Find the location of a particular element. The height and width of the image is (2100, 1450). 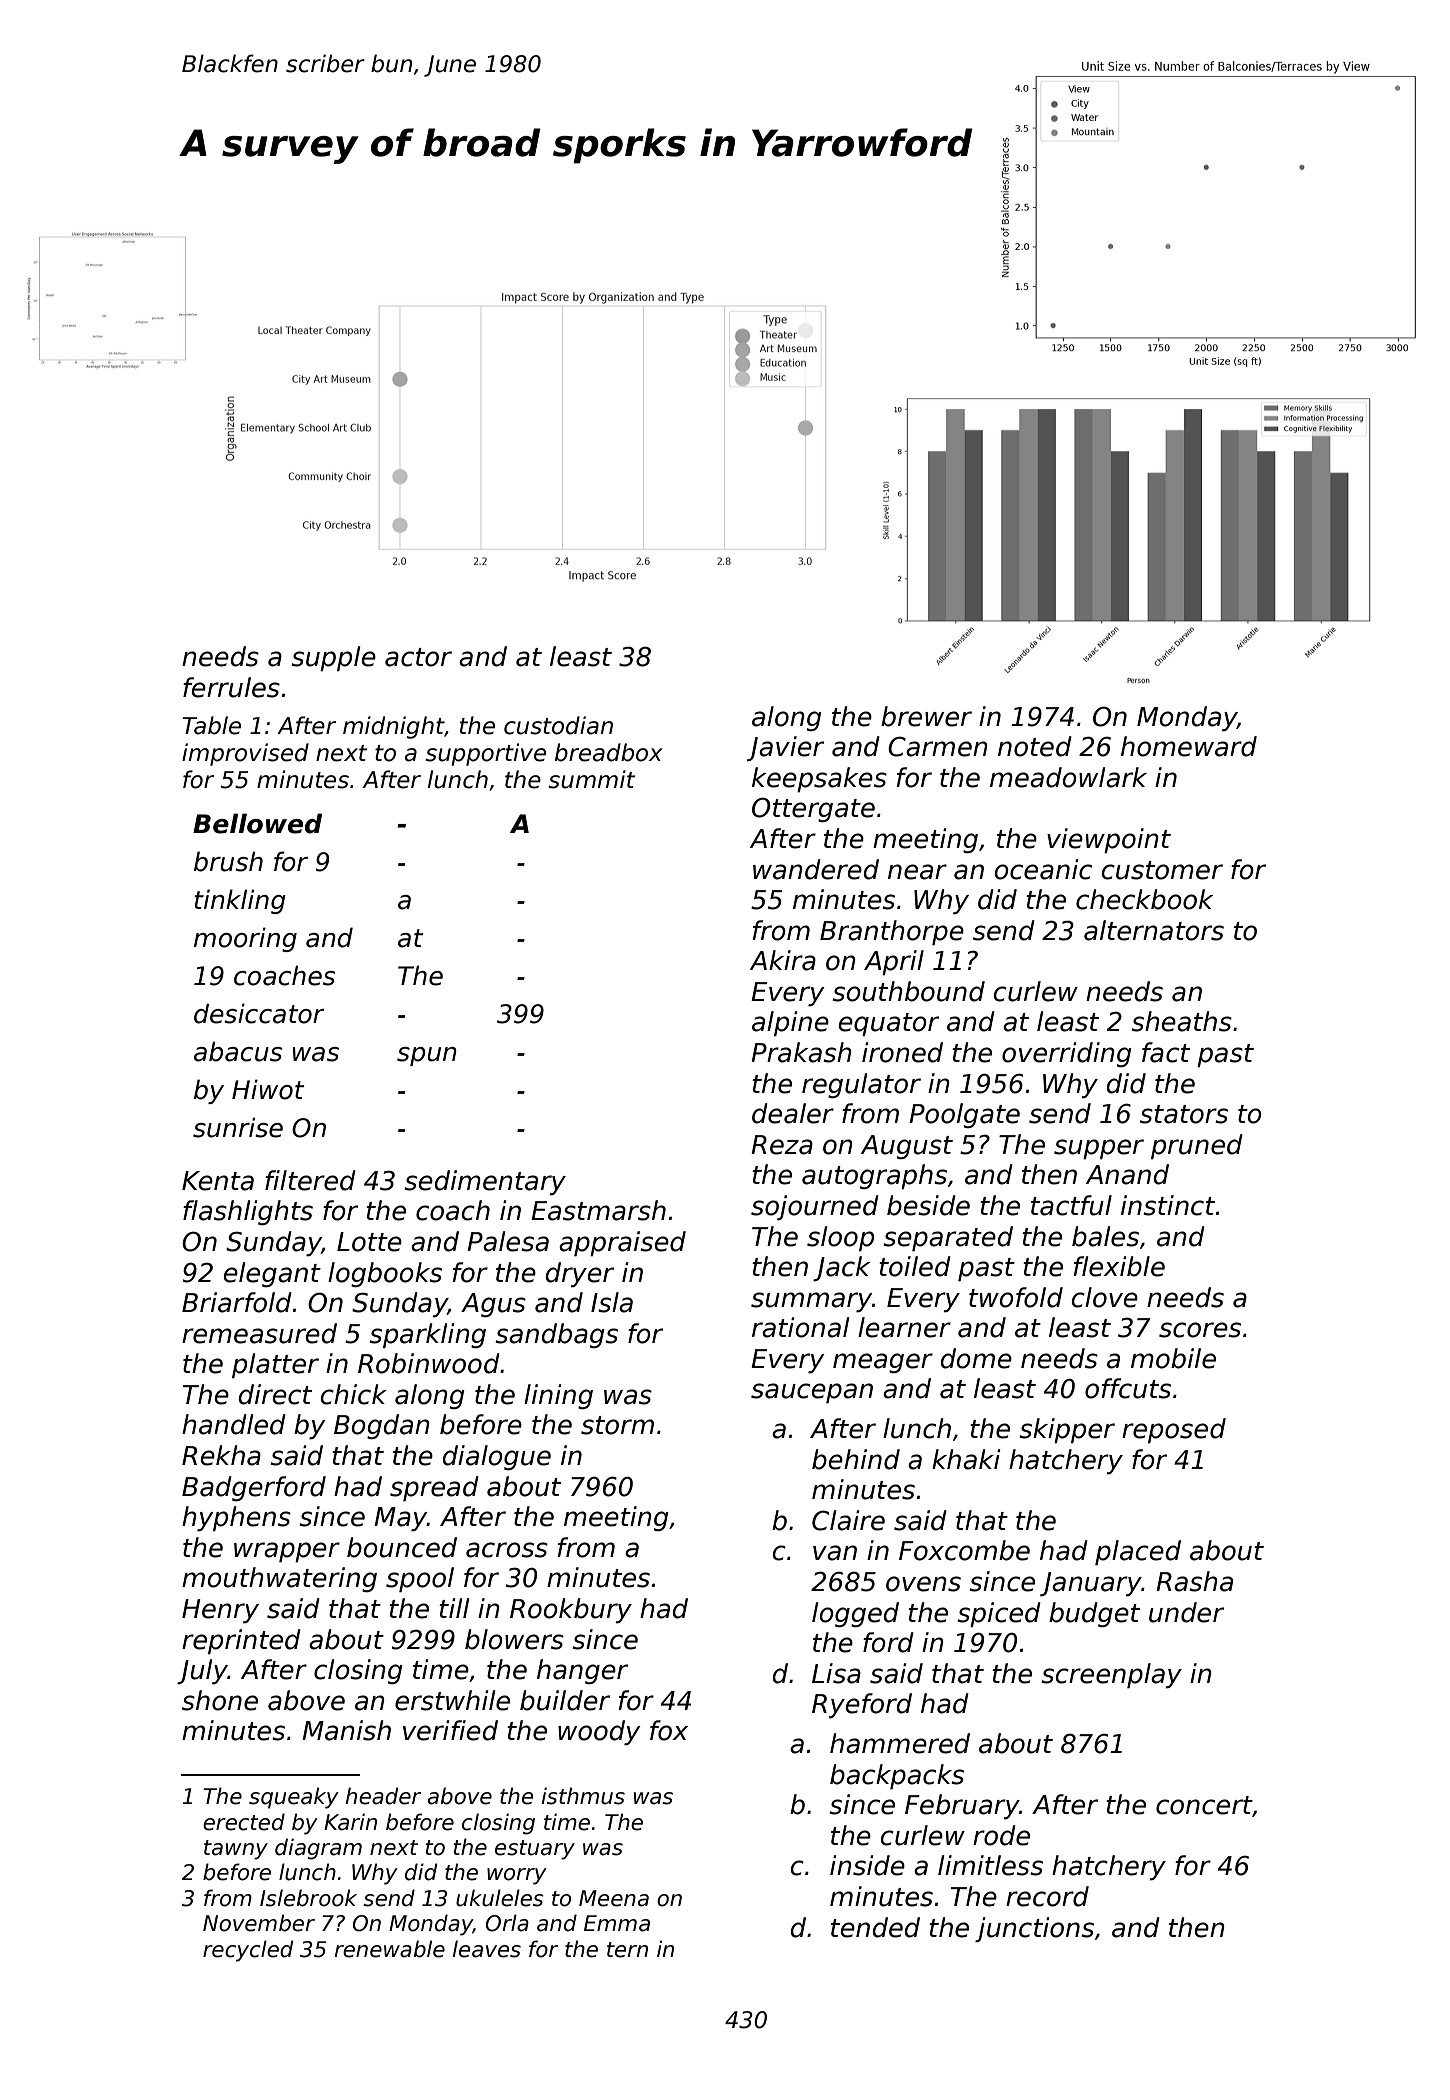

customer is located at coordinates (1162, 870).
